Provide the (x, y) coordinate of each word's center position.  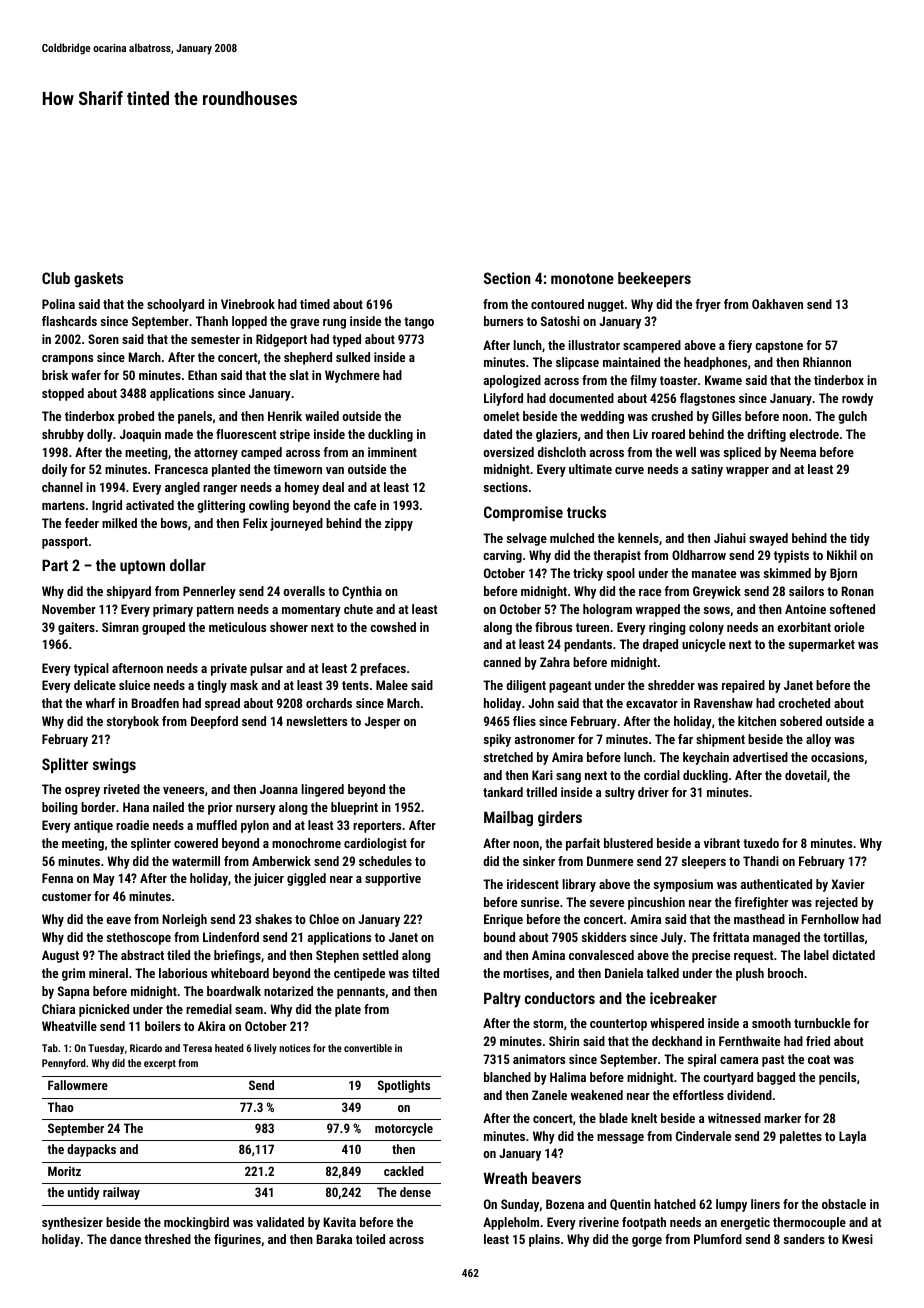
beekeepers (654, 279)
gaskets (98, 280)
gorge (647, 1242)
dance (125, 1239)
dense (415, 1192)
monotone (582, 278)
